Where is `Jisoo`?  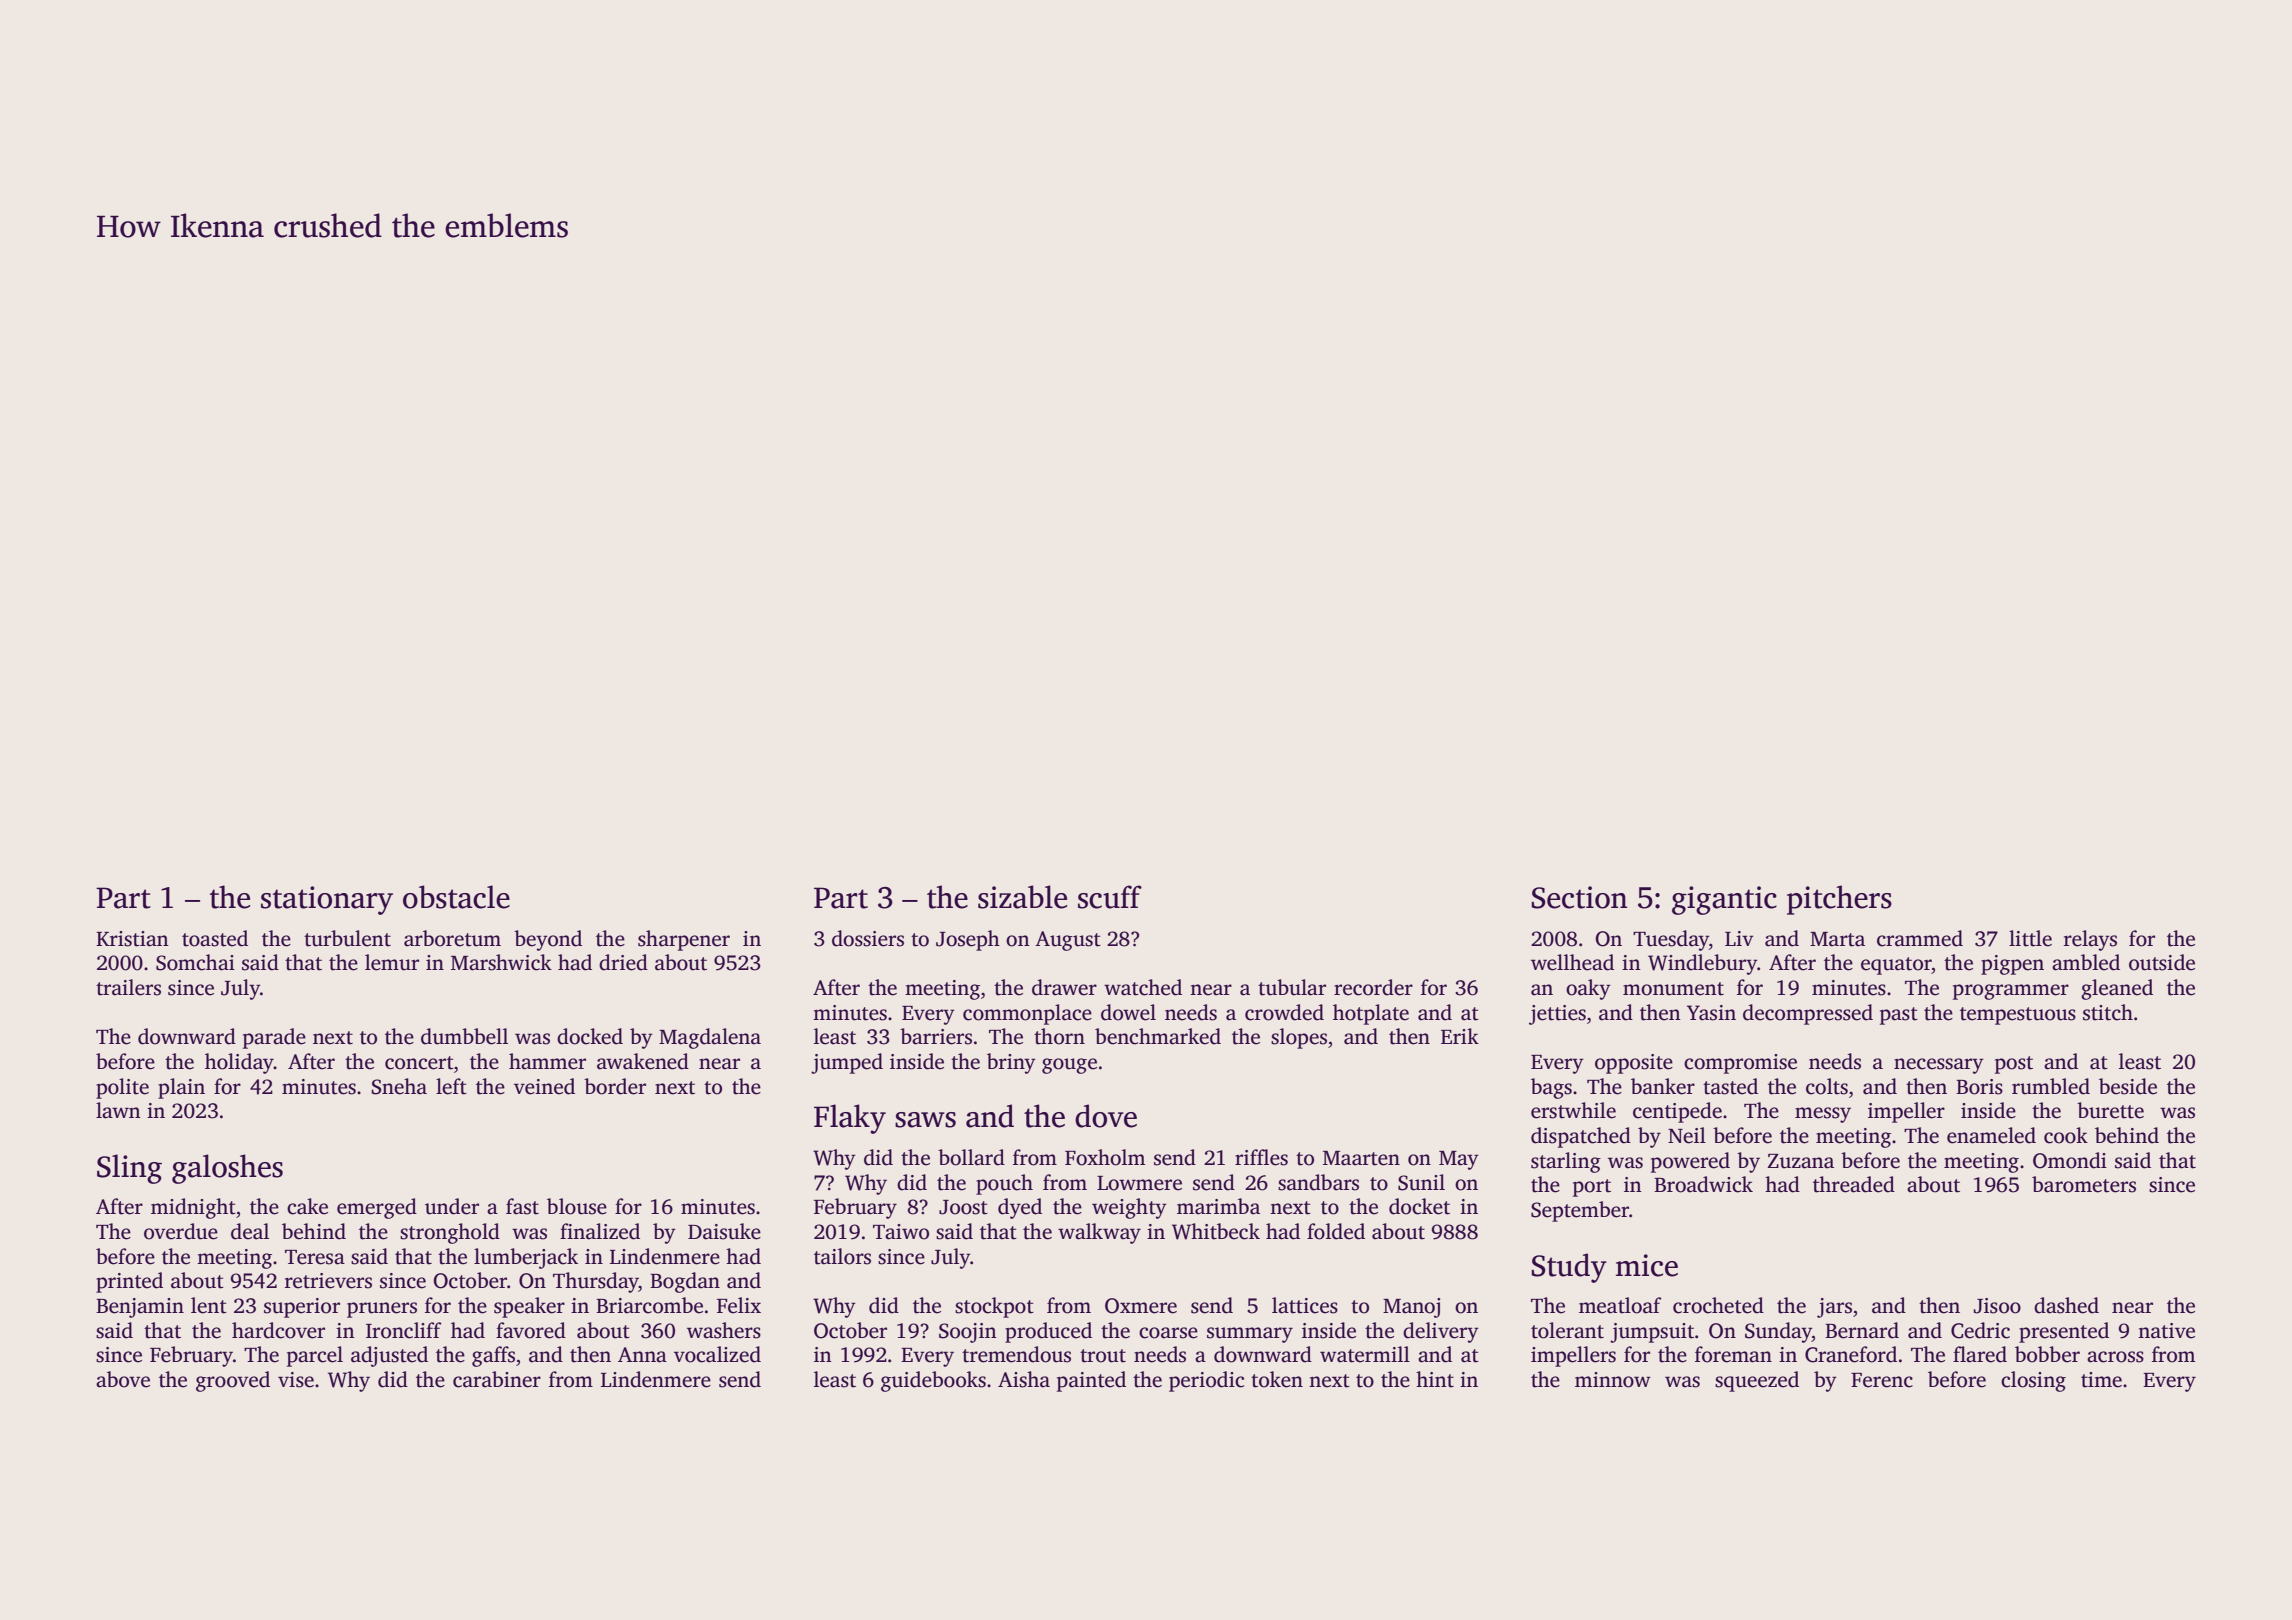
Jisoo is located at coordinates (1997, 1306).
